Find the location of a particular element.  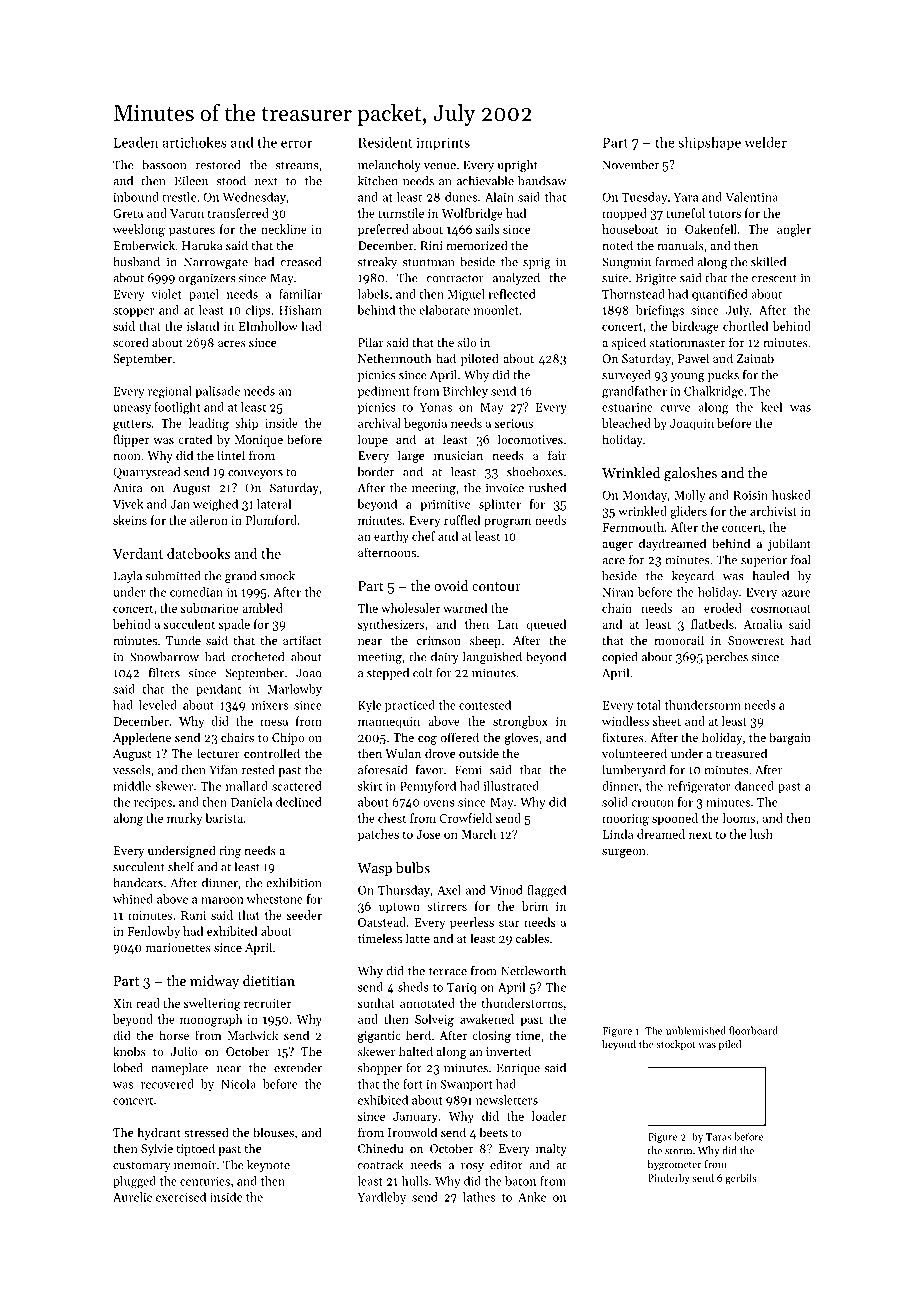

controlled is located at coordinates (272, 753).
